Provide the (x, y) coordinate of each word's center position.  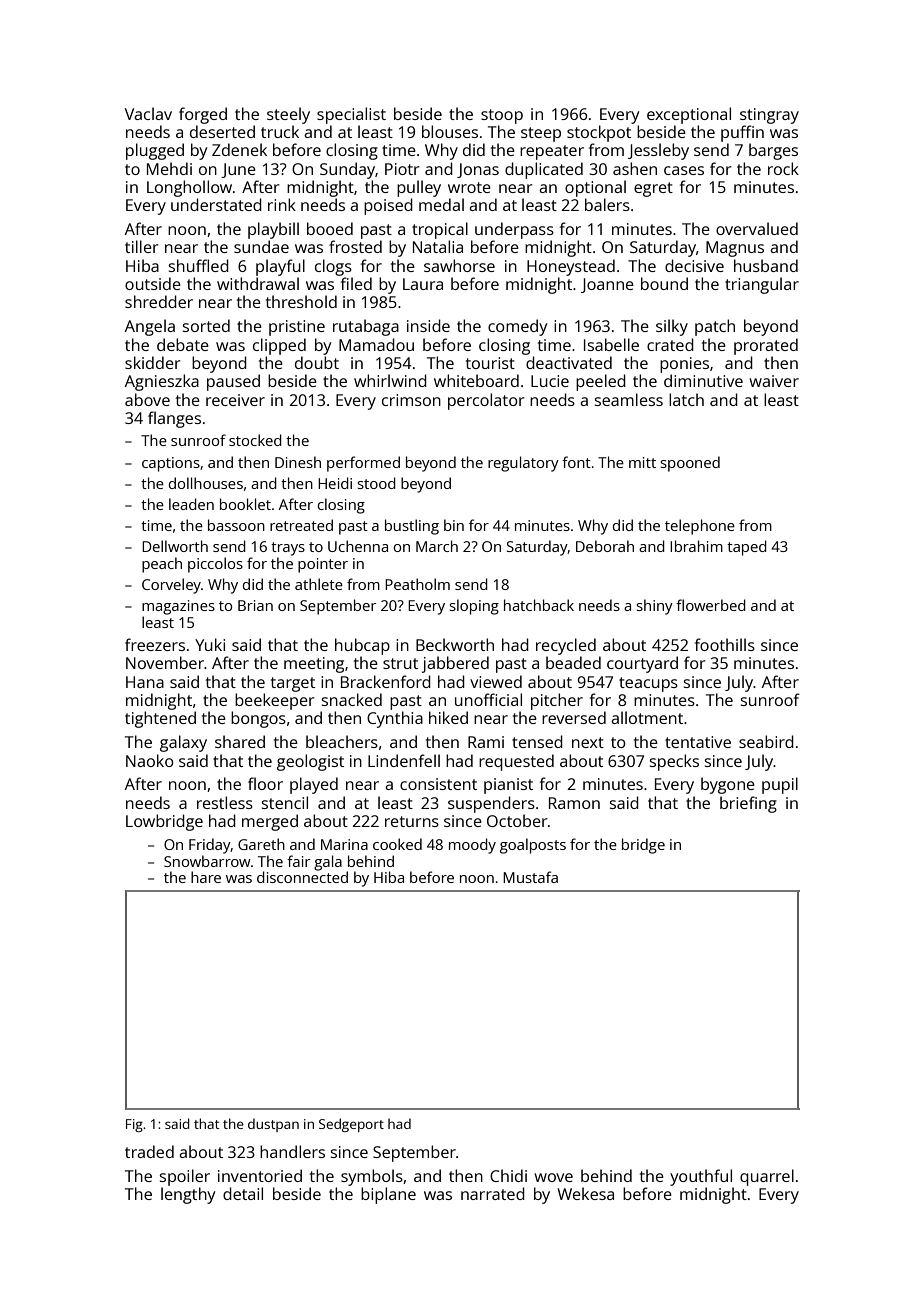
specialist (351, 115)
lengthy (188, 1195)
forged (203, 115)
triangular (762, 285)
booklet (245, 504)
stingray (769, 116)
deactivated (569, 362)
